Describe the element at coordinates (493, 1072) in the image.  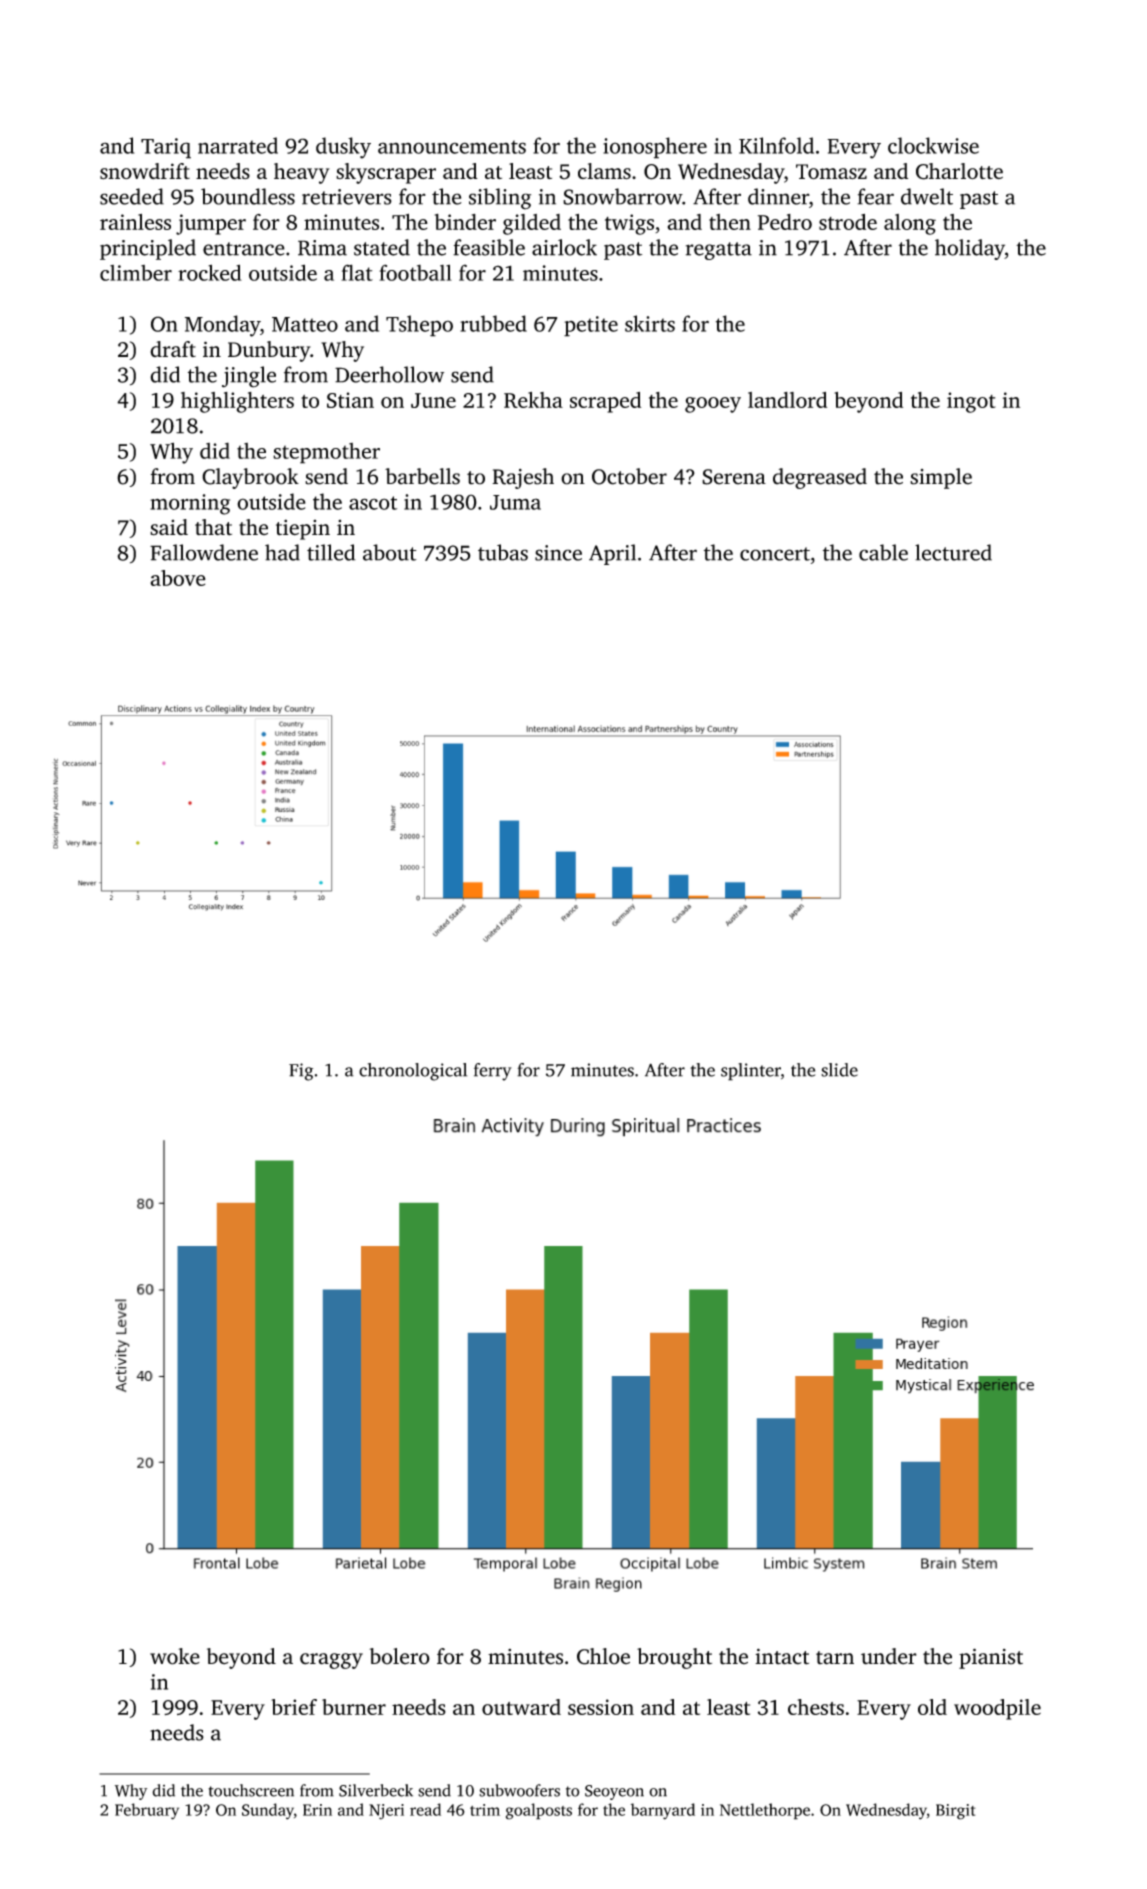
I see `ferry` at that location.
